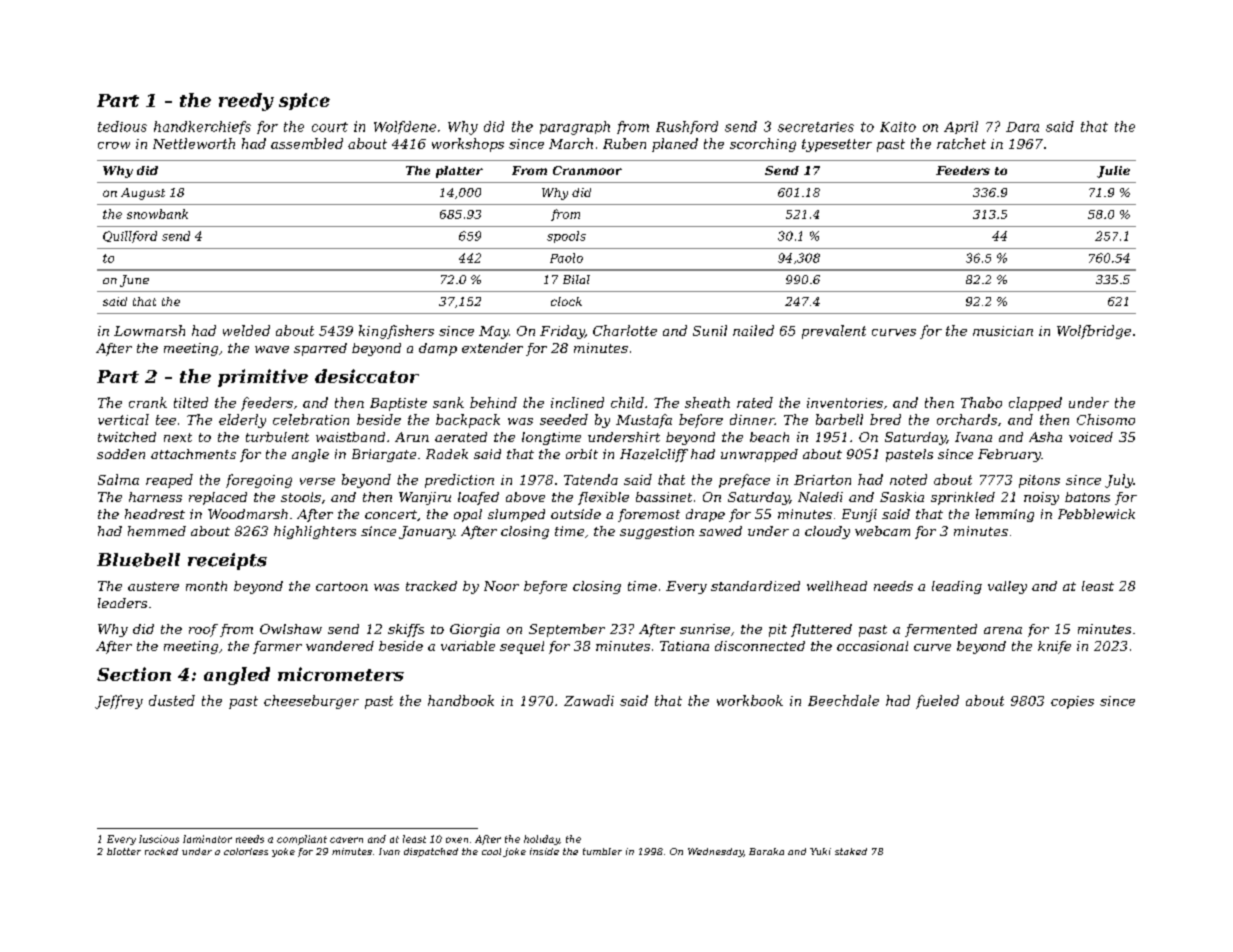 The image size is (1233, 952). What do you see at coordinates (684, 646) in the screenshot?
I see `Tatiana` at bounding box center [684, 646].
